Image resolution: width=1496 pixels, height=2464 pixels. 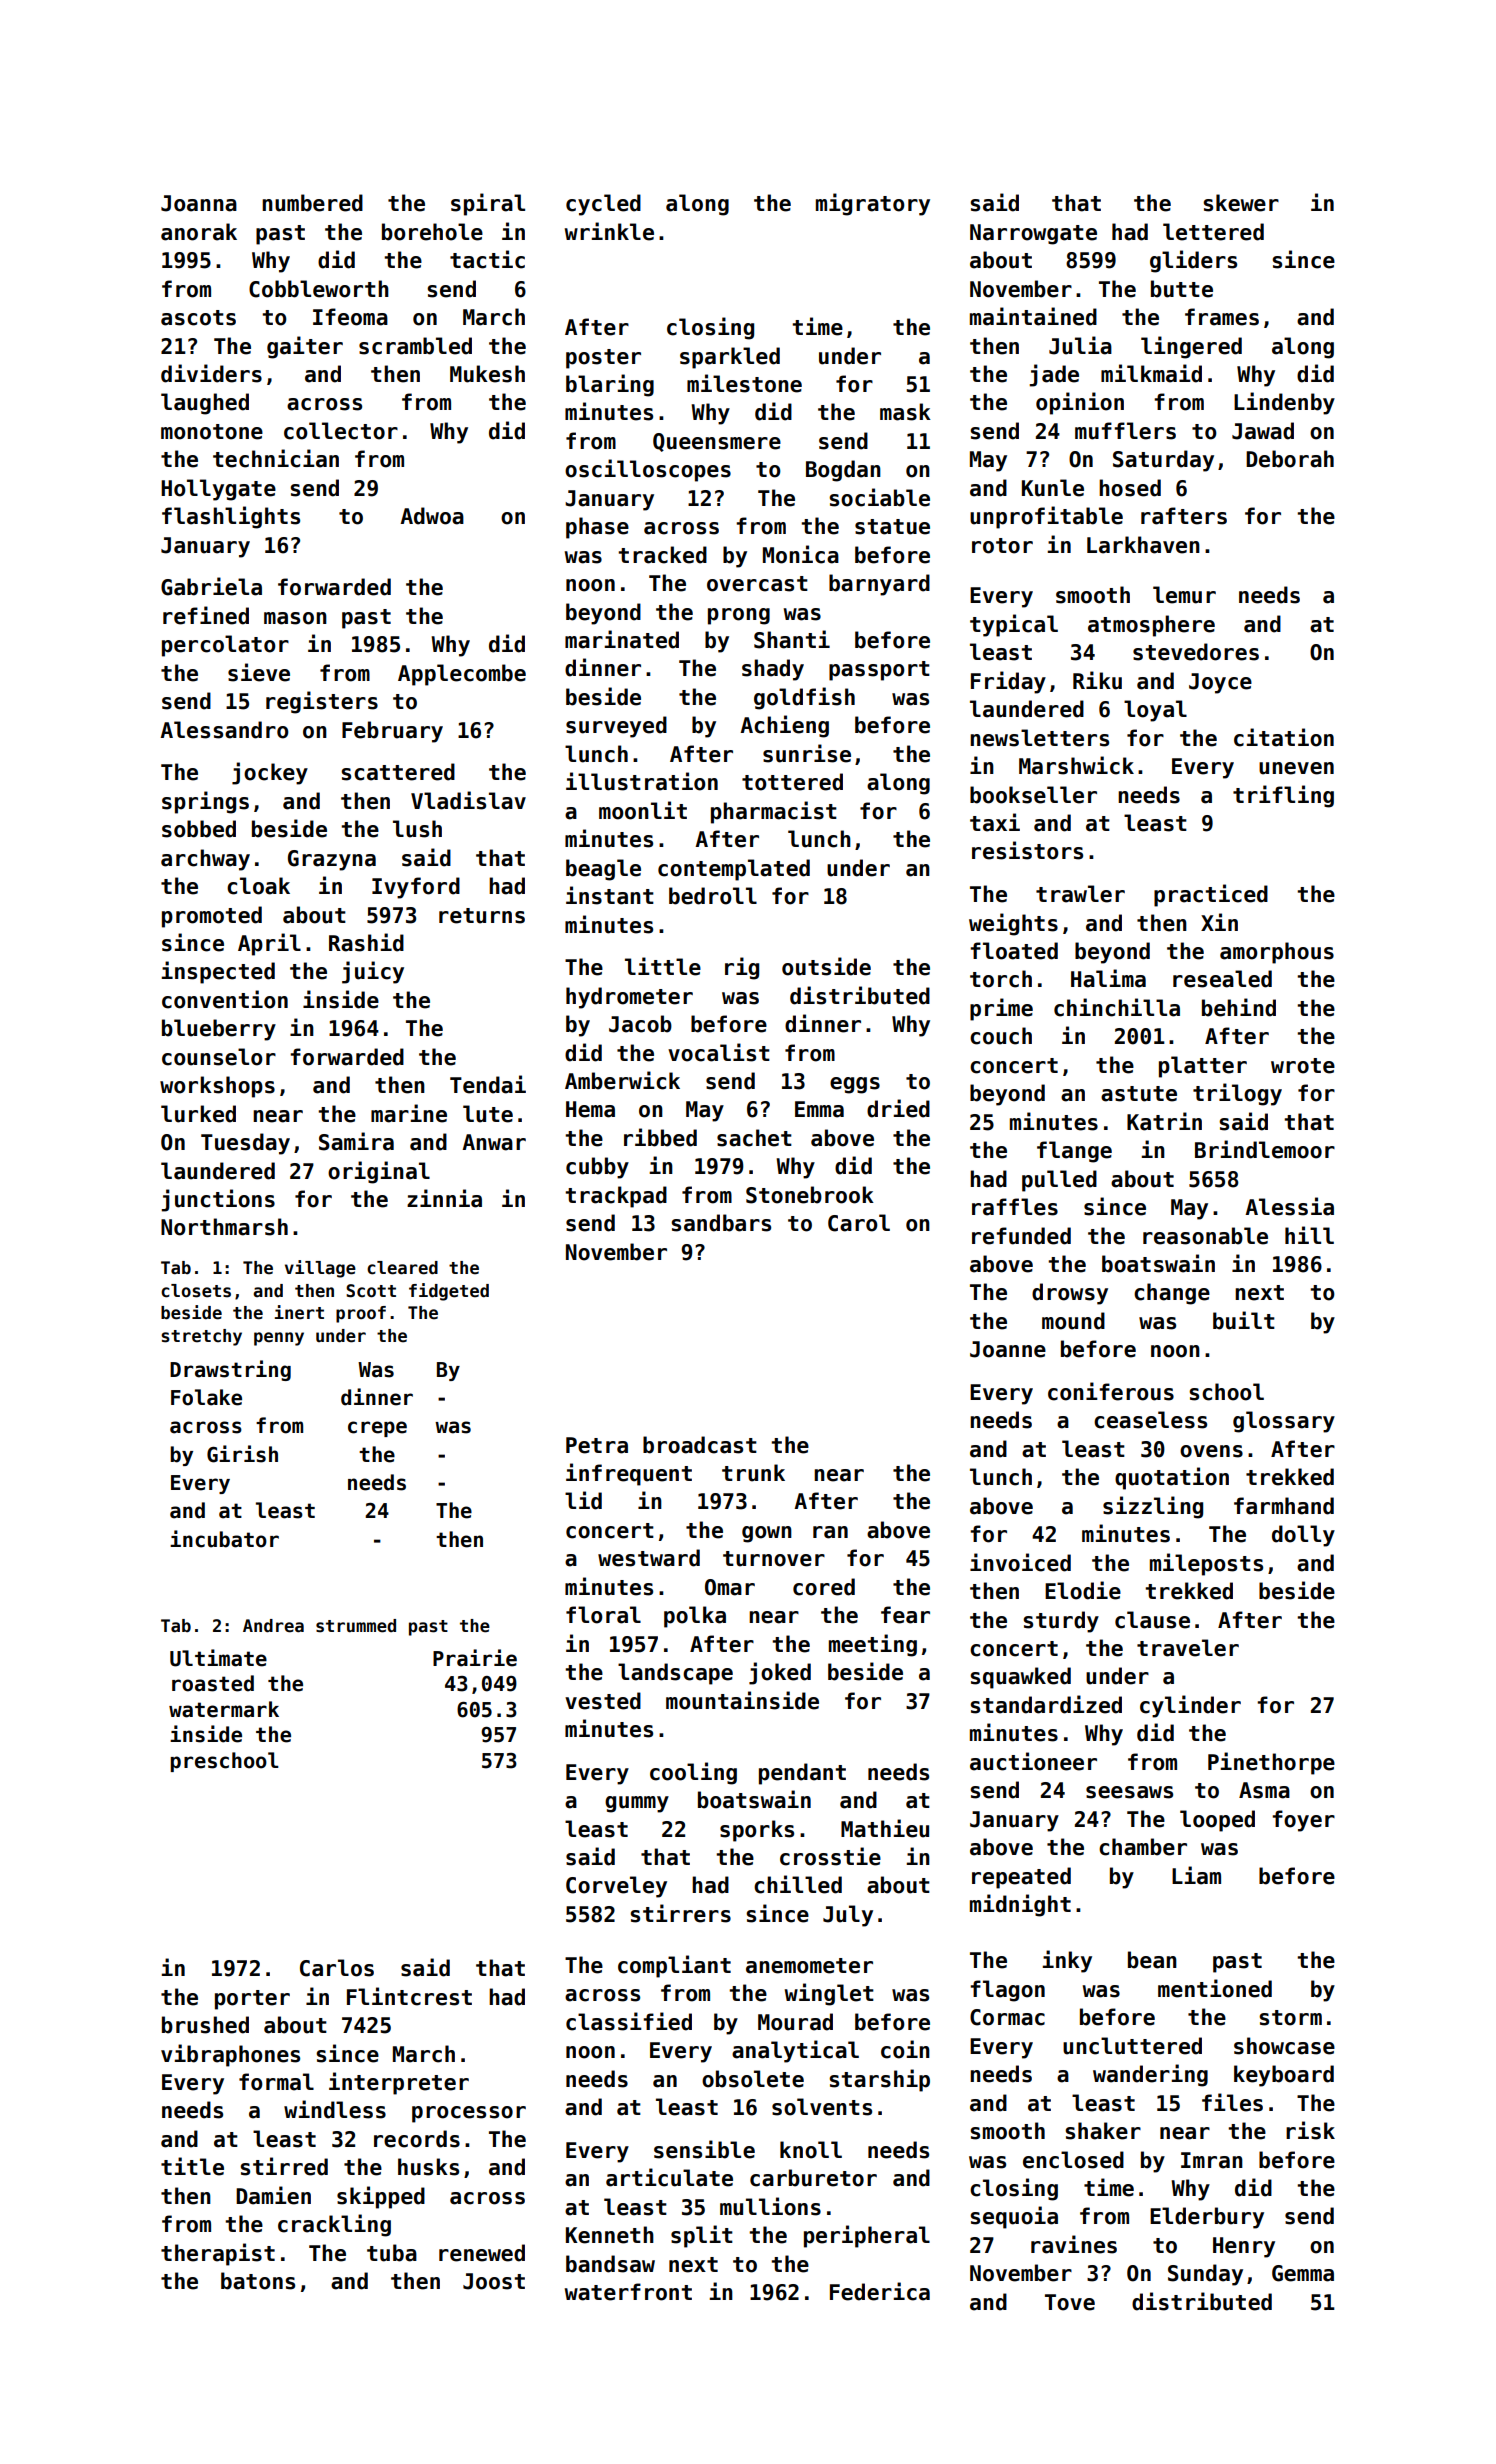 What do you see at coordinates (295, 618) in the screenshot?
I see `mason` at bounding box center [295, 618].
